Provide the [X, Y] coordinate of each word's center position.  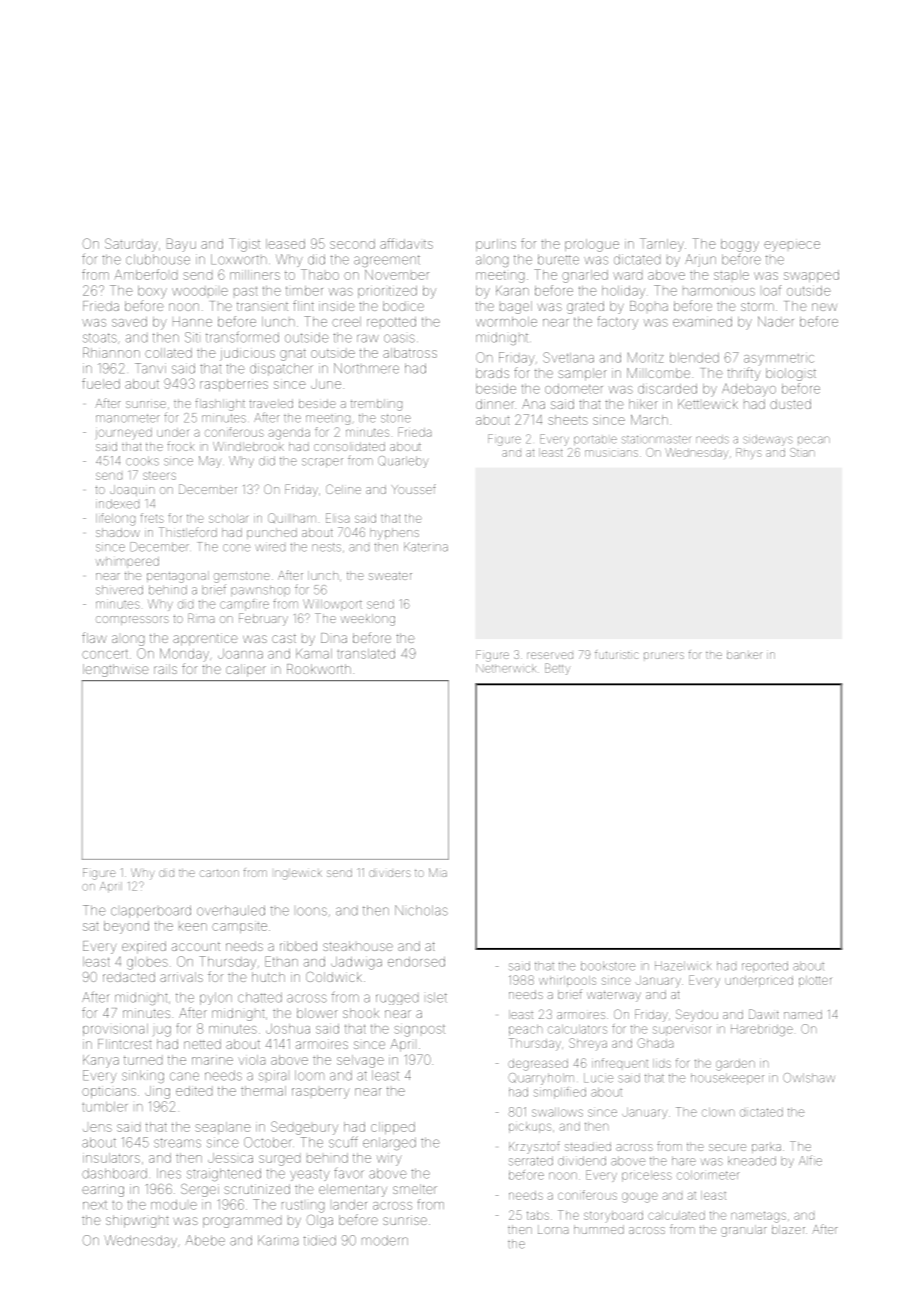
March [649, 420]
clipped [393, 1128]
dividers [390, 873]
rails [165, 669]
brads [492, 373]
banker [744, 655]
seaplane [223, 1128]
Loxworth [239, 259]
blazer [788, 1229]
